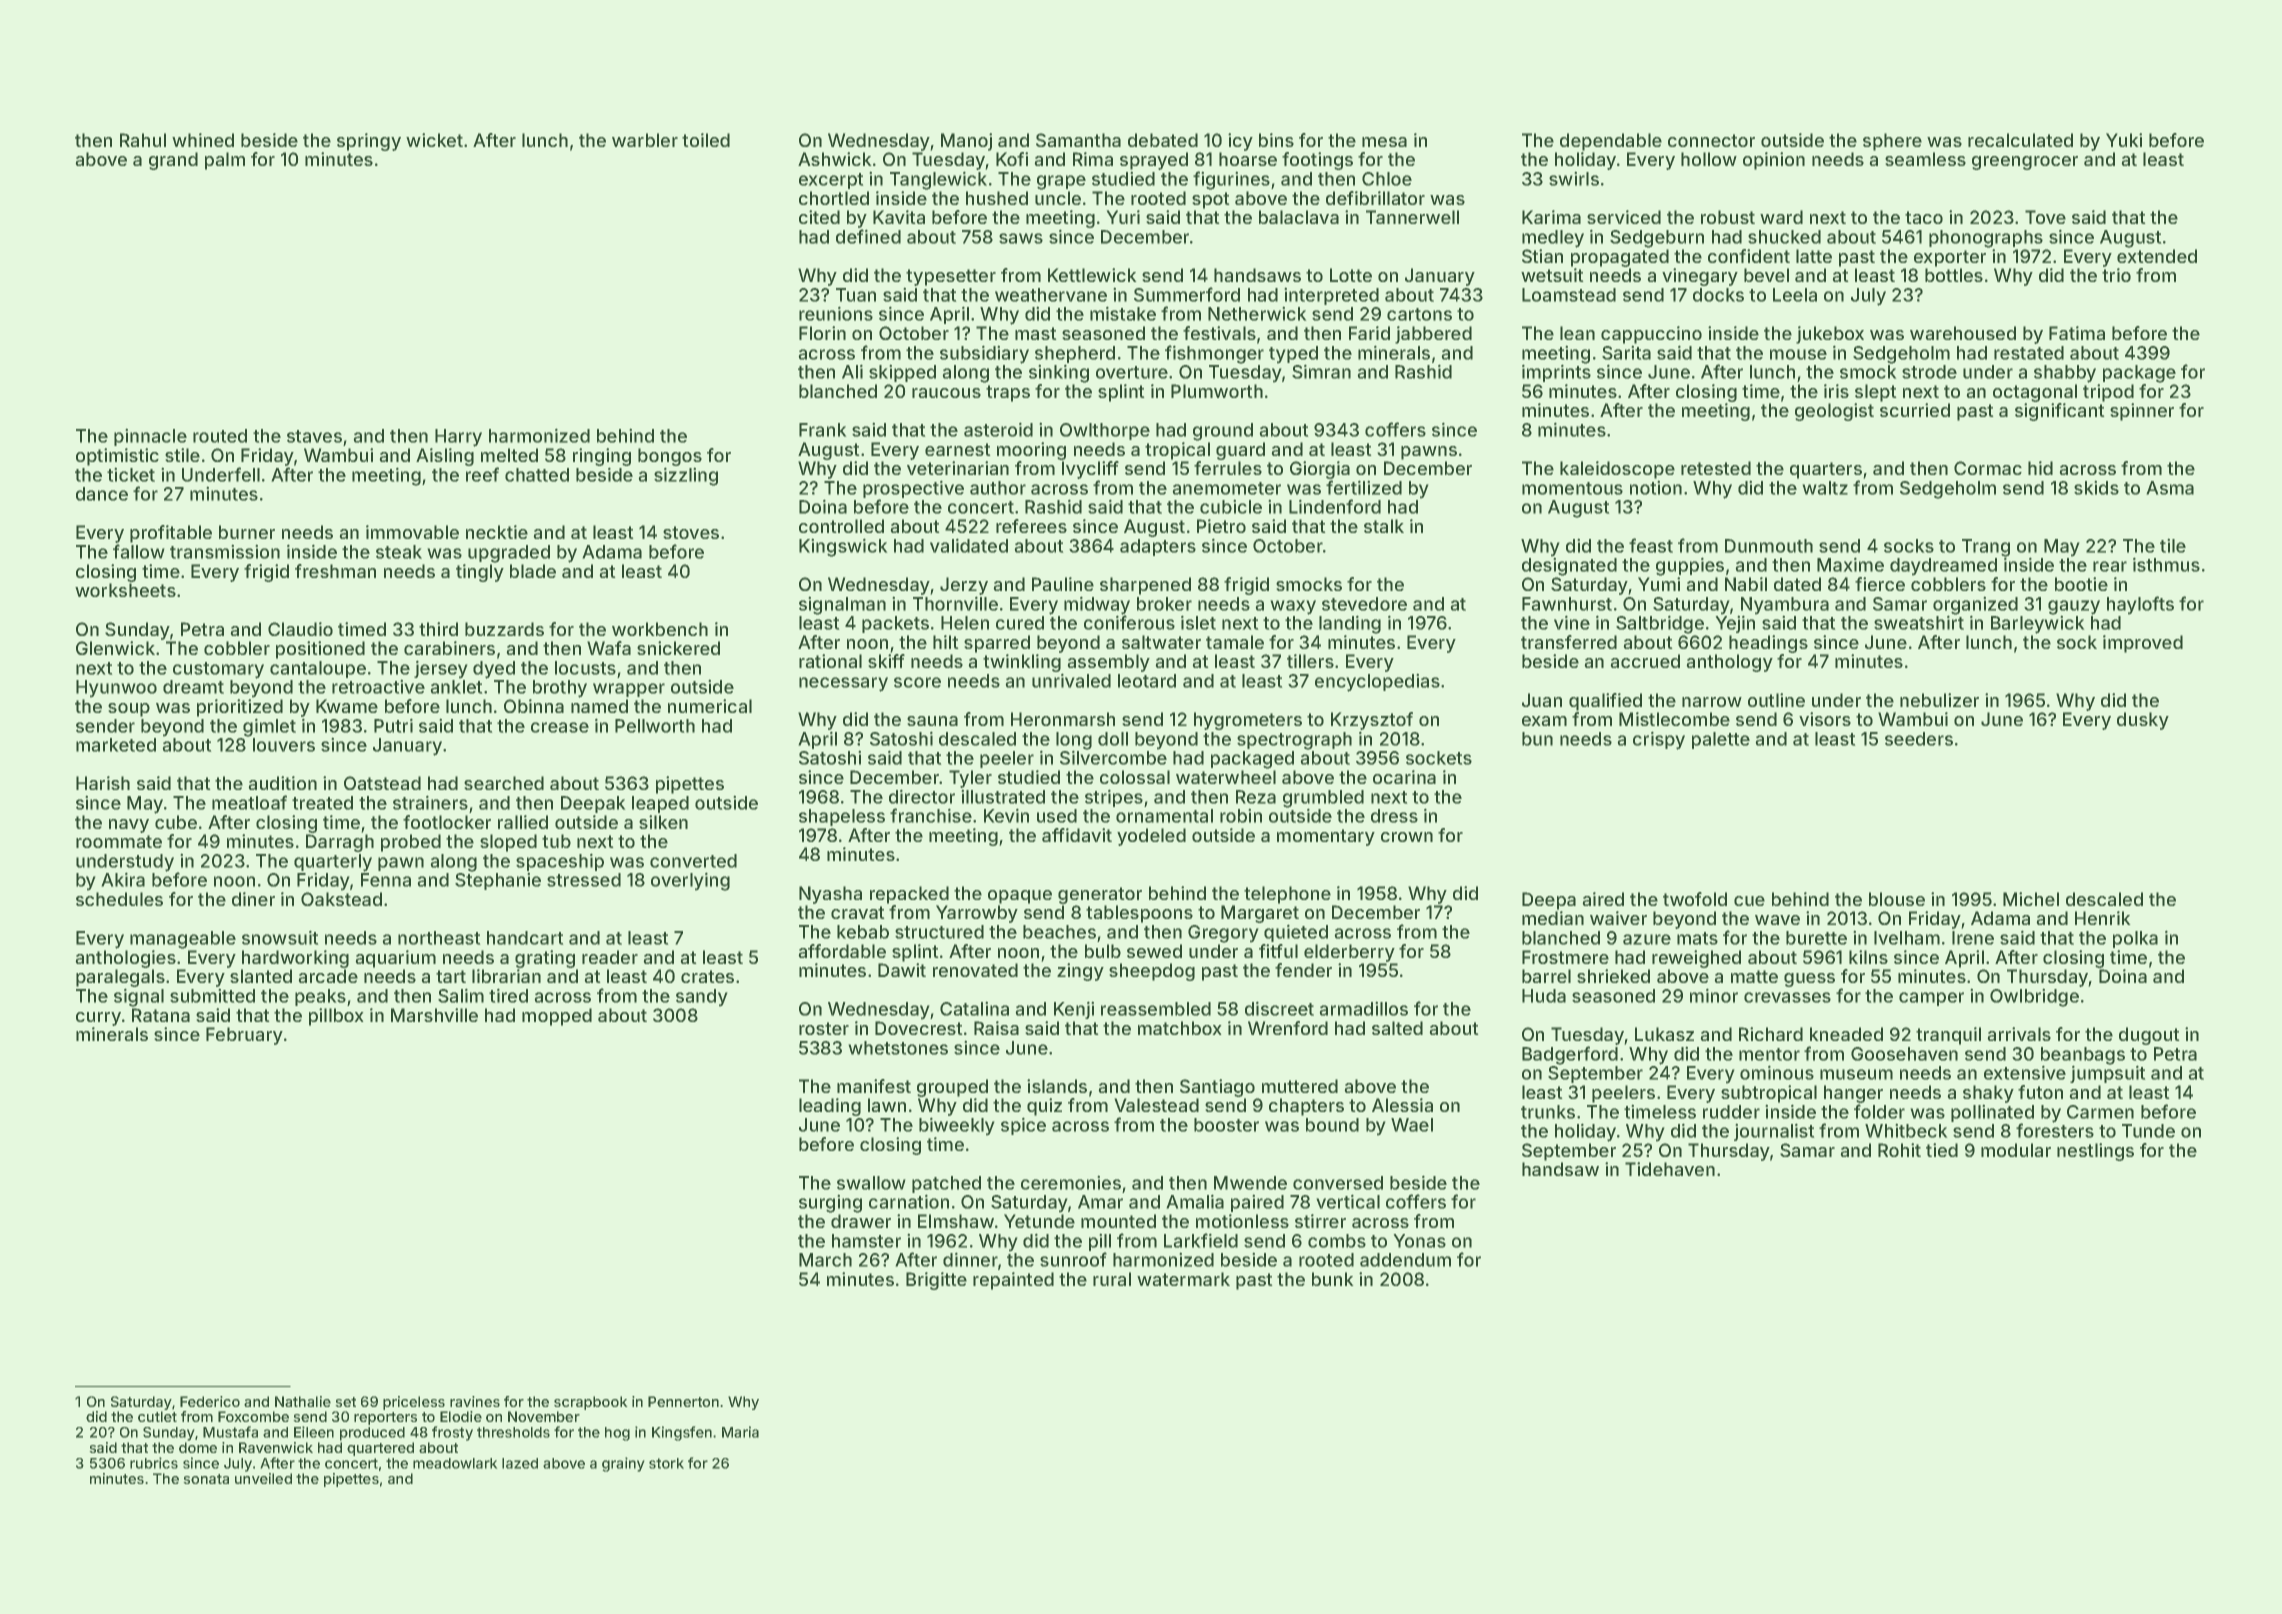  Describe the element at coordinates (263, 1478) in the image. I see `unveiled` at that location.
